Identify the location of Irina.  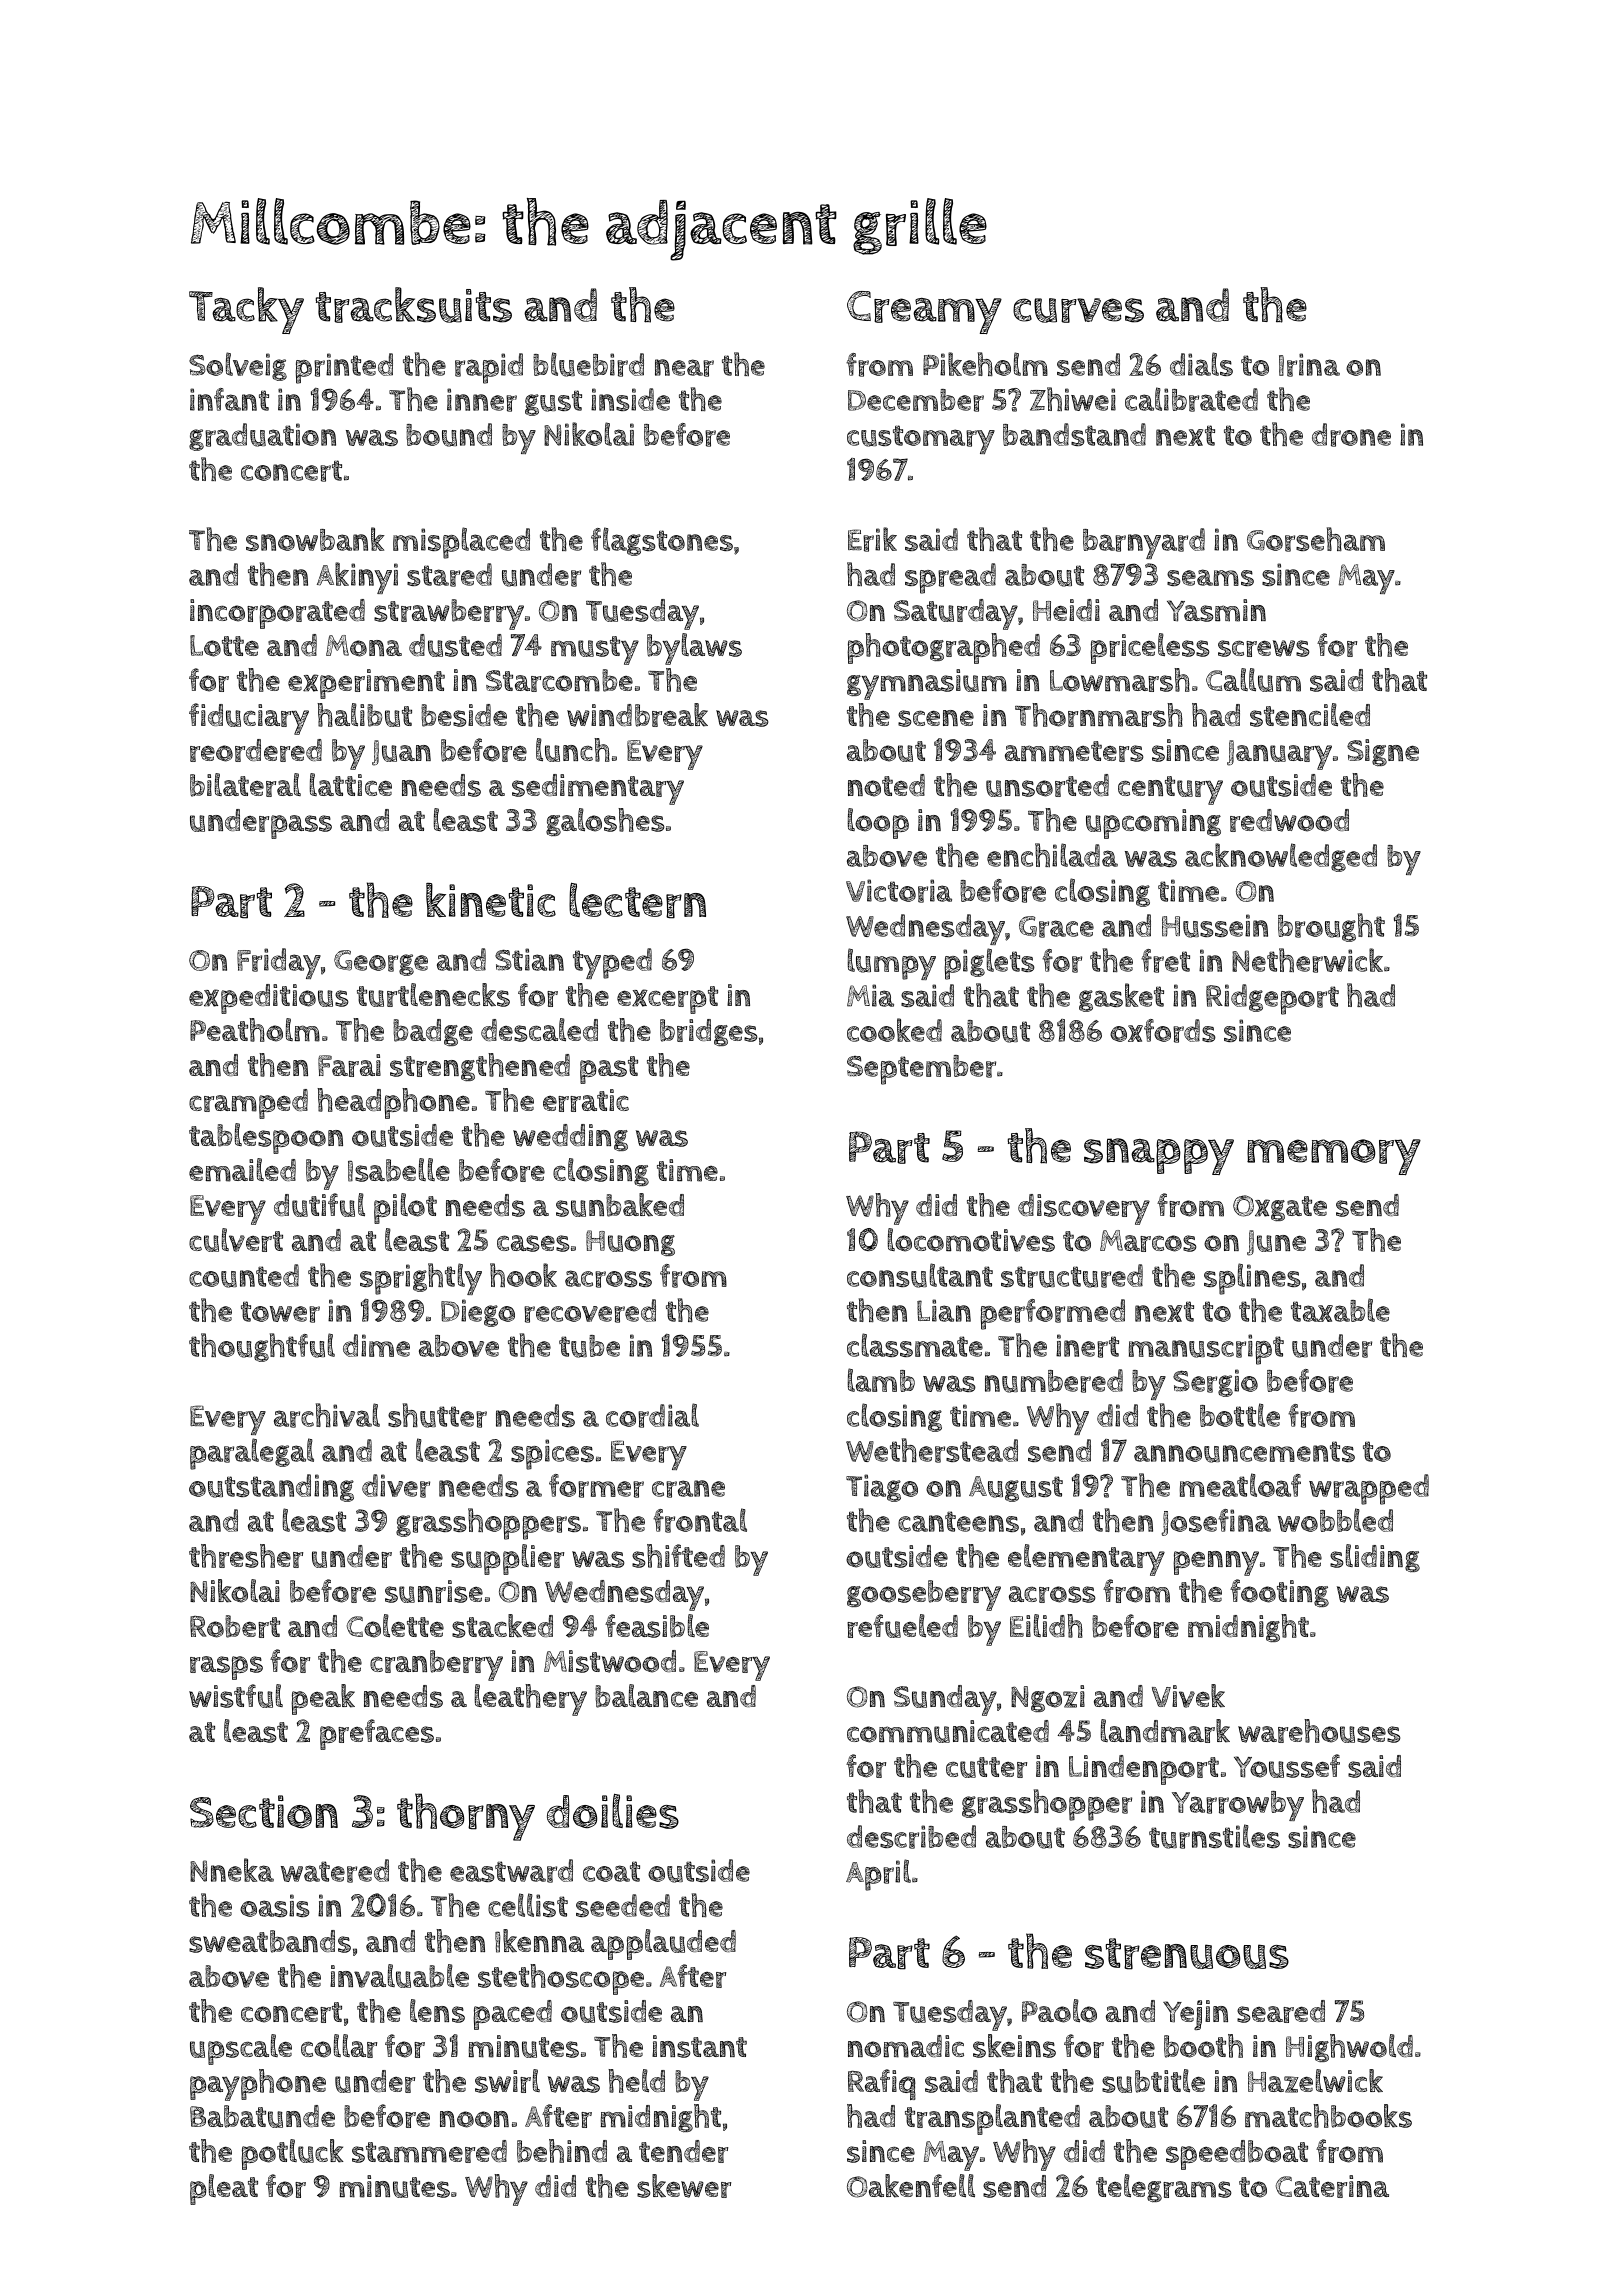
(1309, 365).
